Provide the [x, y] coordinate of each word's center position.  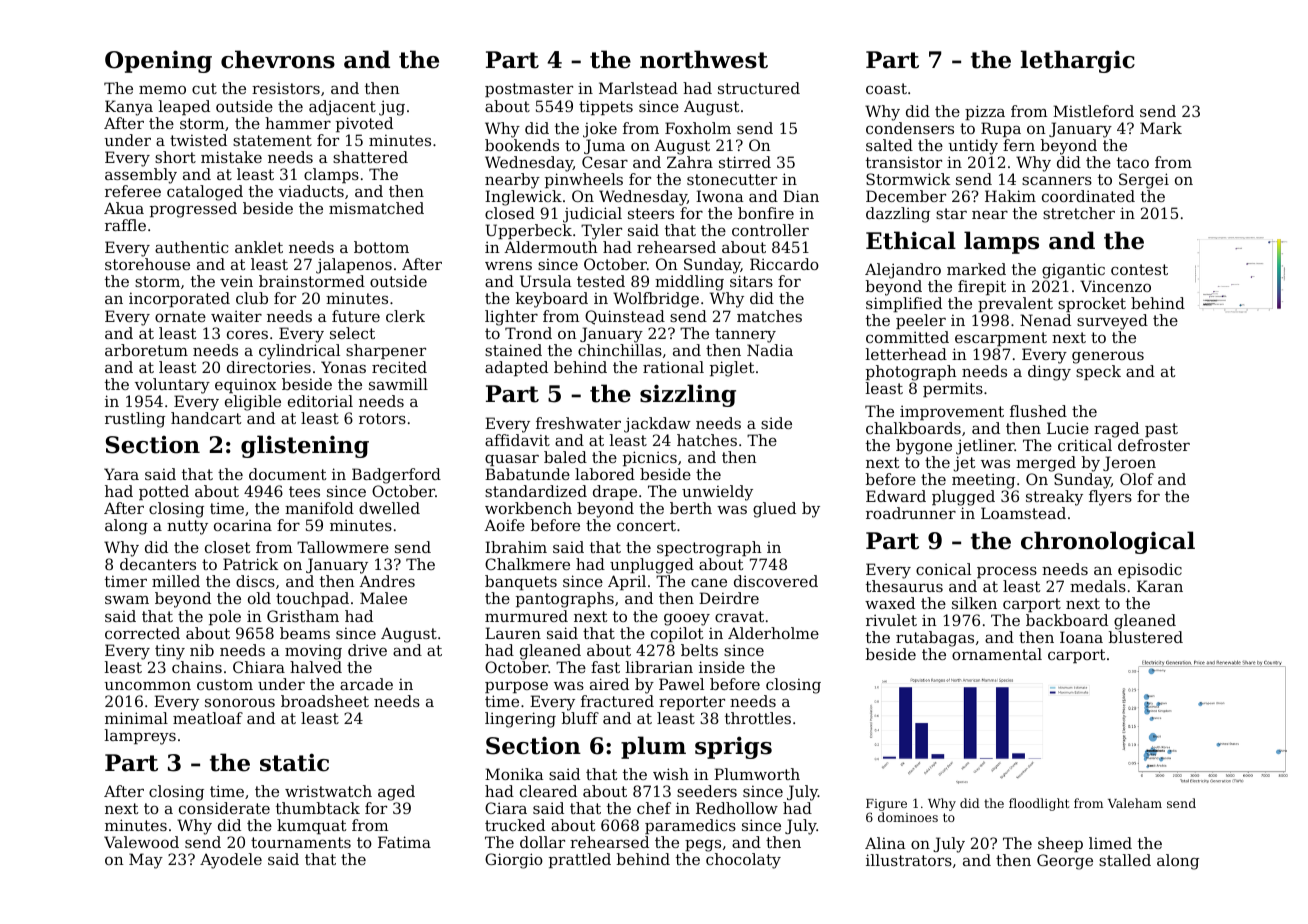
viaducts [311, 191]
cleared [548, 791]
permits [953, 389]
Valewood [141, 842]
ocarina [243, 525]
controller [770, 230]
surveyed [1112, 322]
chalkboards [913, 428]
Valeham [1135, 803]
